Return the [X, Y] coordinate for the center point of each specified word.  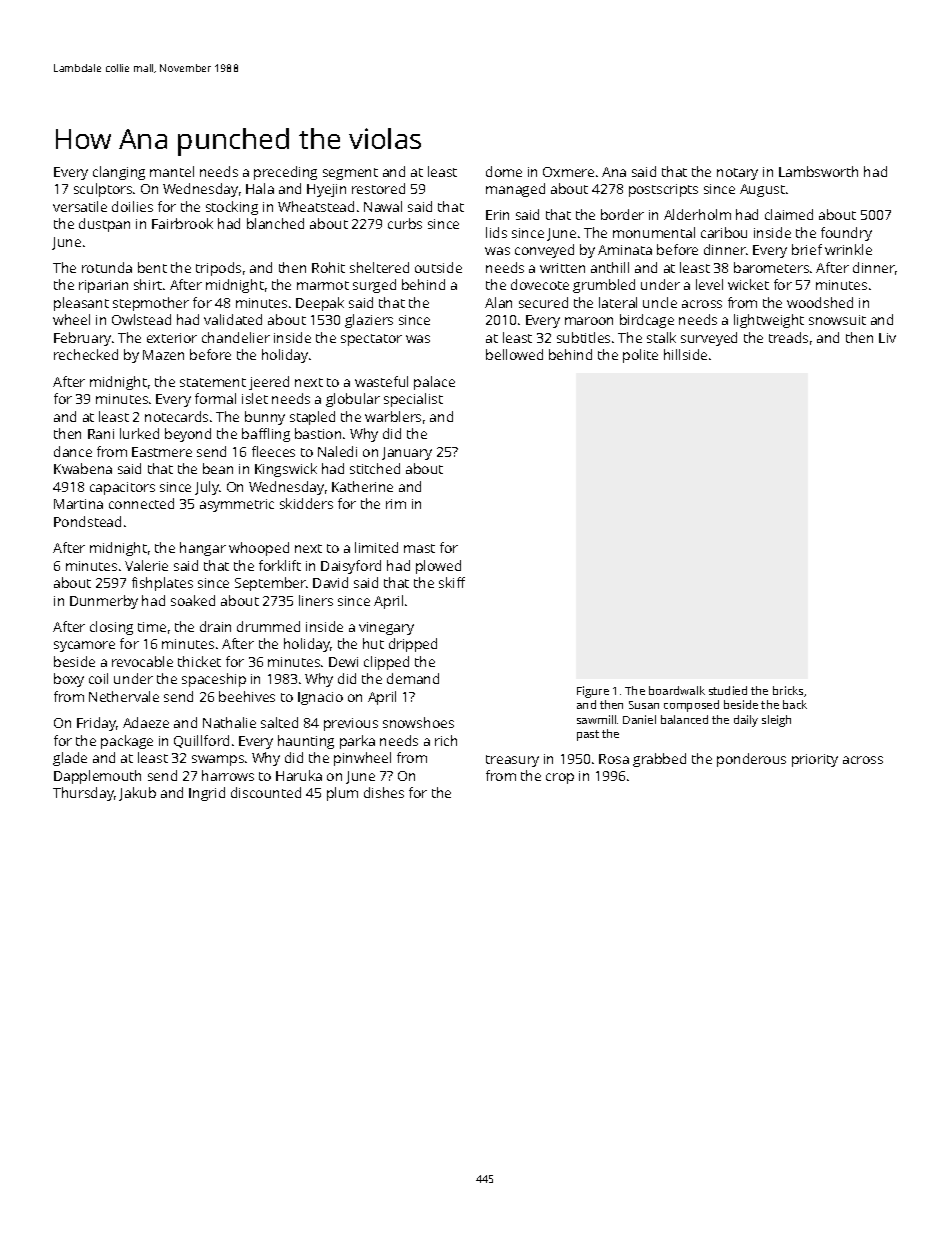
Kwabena [83, 468]
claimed [789, 214]
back [795, 704]
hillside [685, 354]
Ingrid [207, 794]
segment [350, 174]
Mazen [163, 355]
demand [413, 678]
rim [396, 504]
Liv [887, 338]
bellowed [514, 354]
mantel [172, 171]
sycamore [84, 646]
